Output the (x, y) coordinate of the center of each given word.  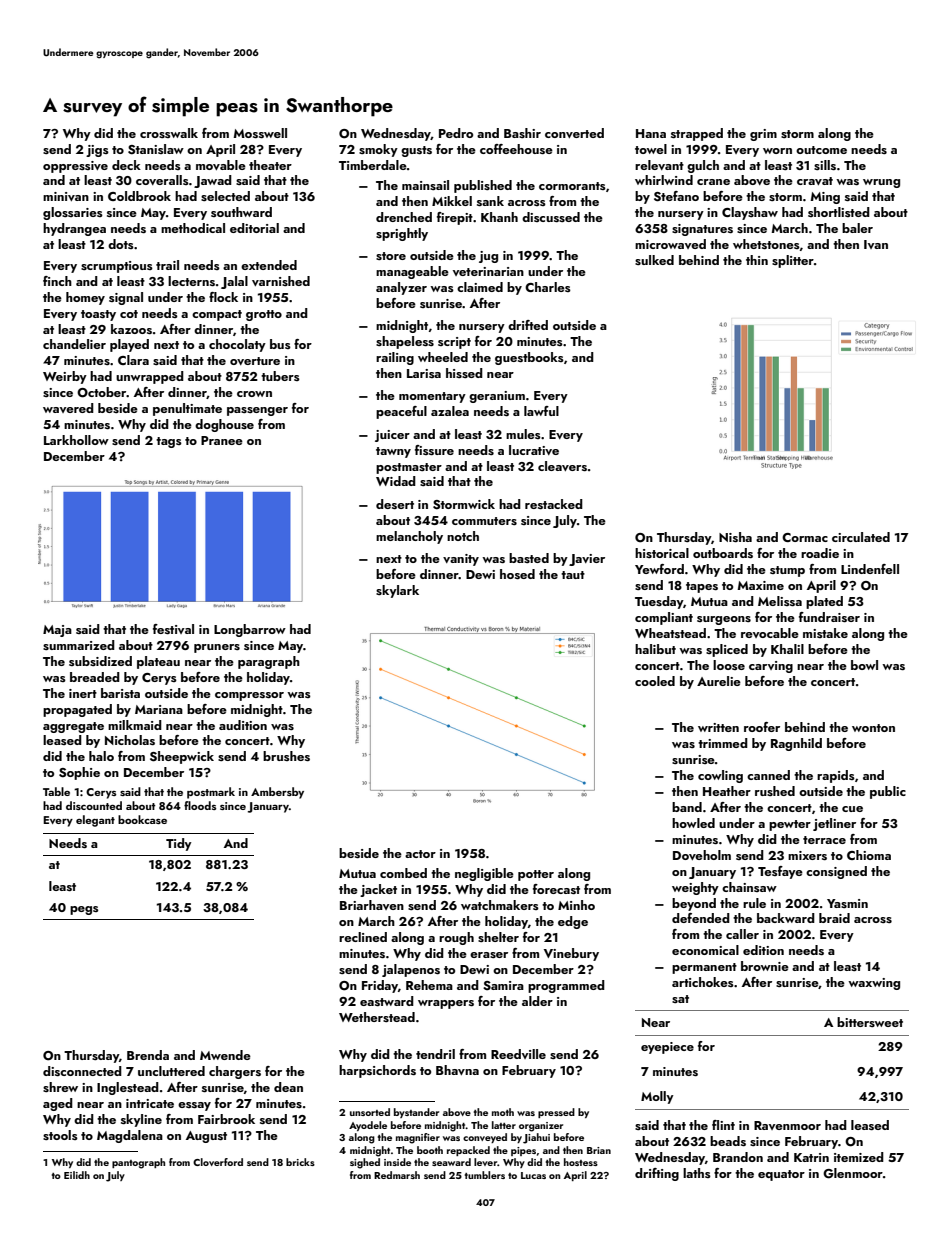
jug (488, 257)
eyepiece (667, 1048)
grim (763, 135)
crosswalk (169, 133)
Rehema (429, 985)
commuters (484, 521)
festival (173, 629)
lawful (541, 411)
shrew (60, 1087)
